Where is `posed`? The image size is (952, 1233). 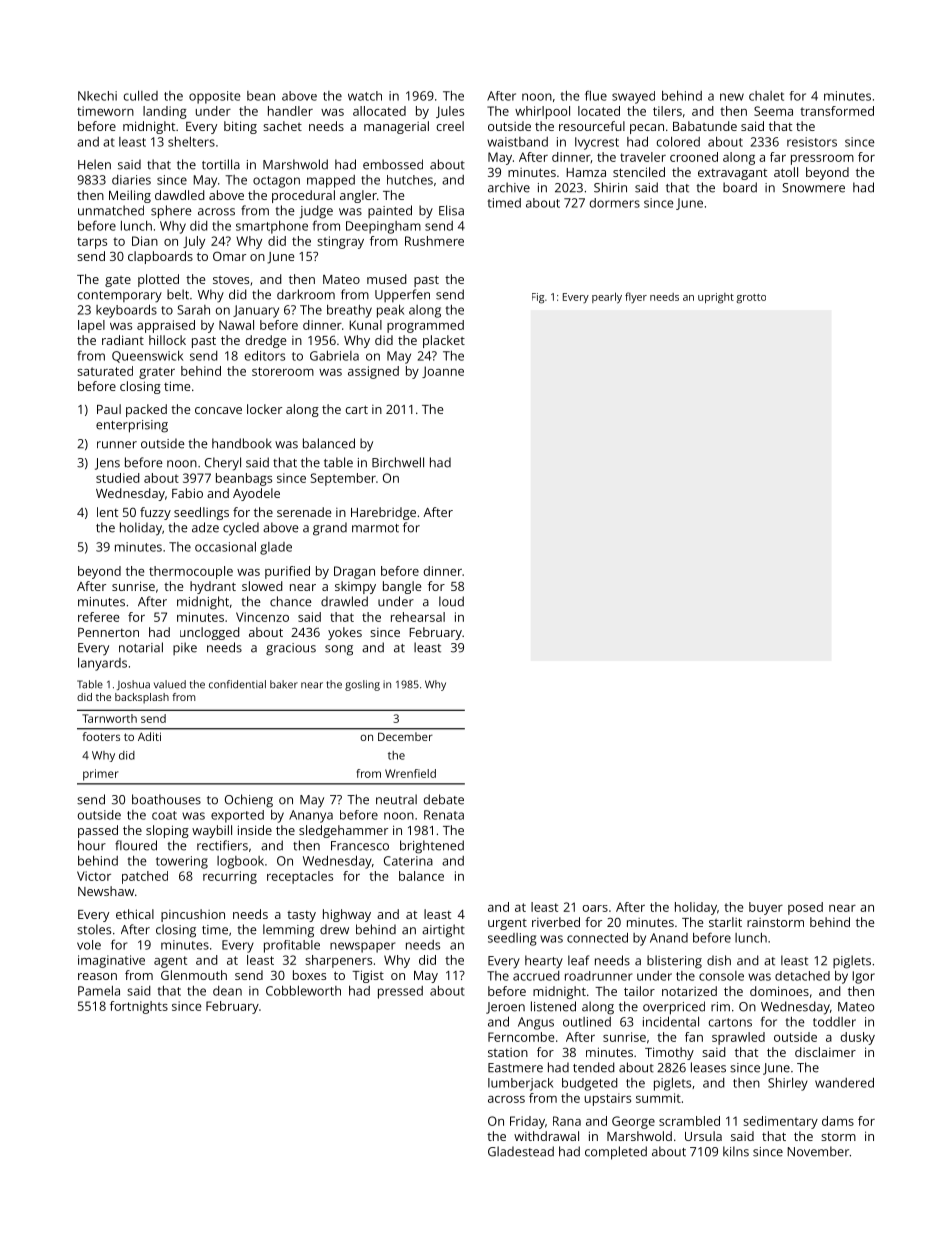 posed is located at coordinates (805, 908).
